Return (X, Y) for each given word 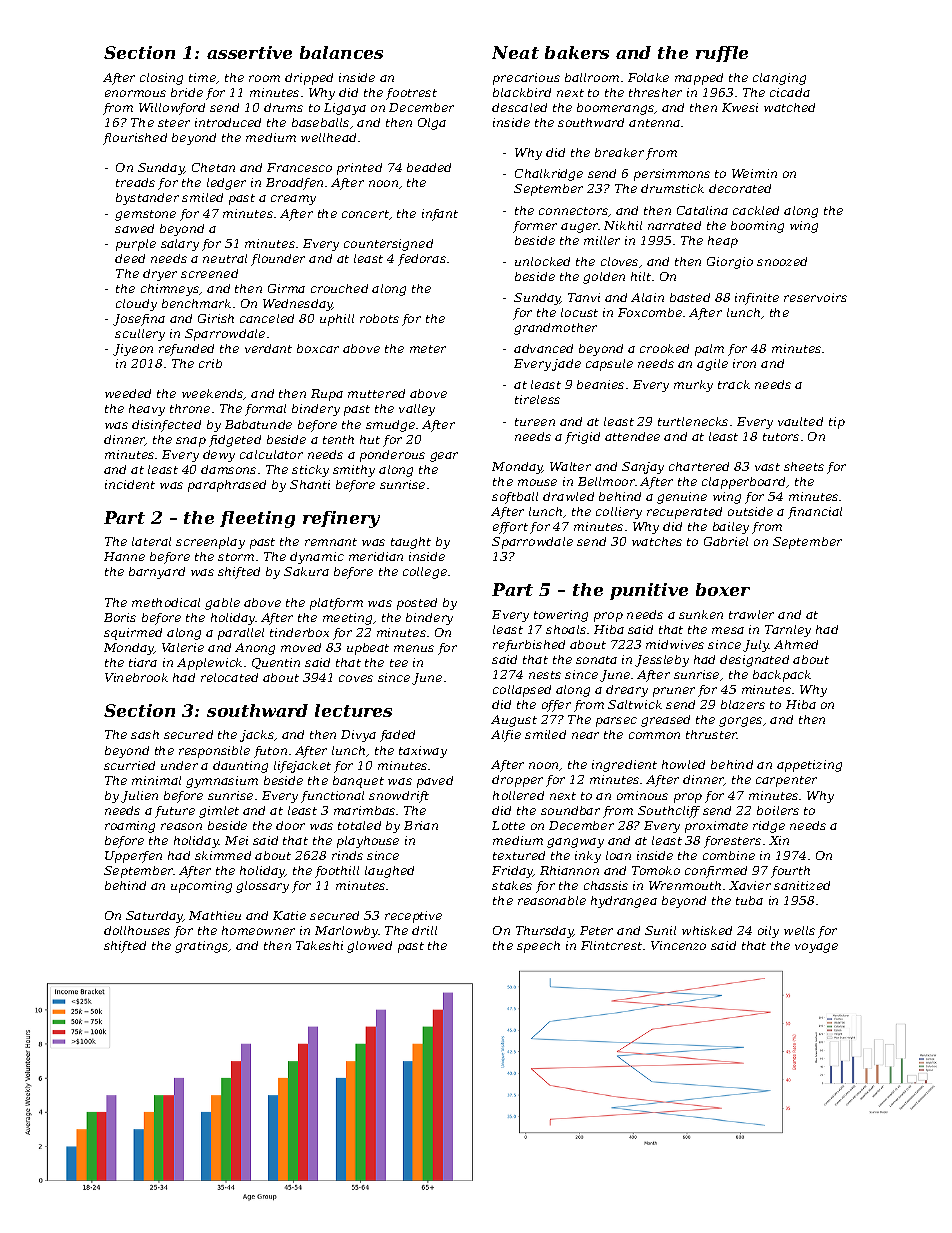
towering (561, 616)
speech (538, 947)
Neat (515, 52)
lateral (151, 541)
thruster (712, 734)
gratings (201, 947)
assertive (249, 52)
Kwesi (740, 107)
